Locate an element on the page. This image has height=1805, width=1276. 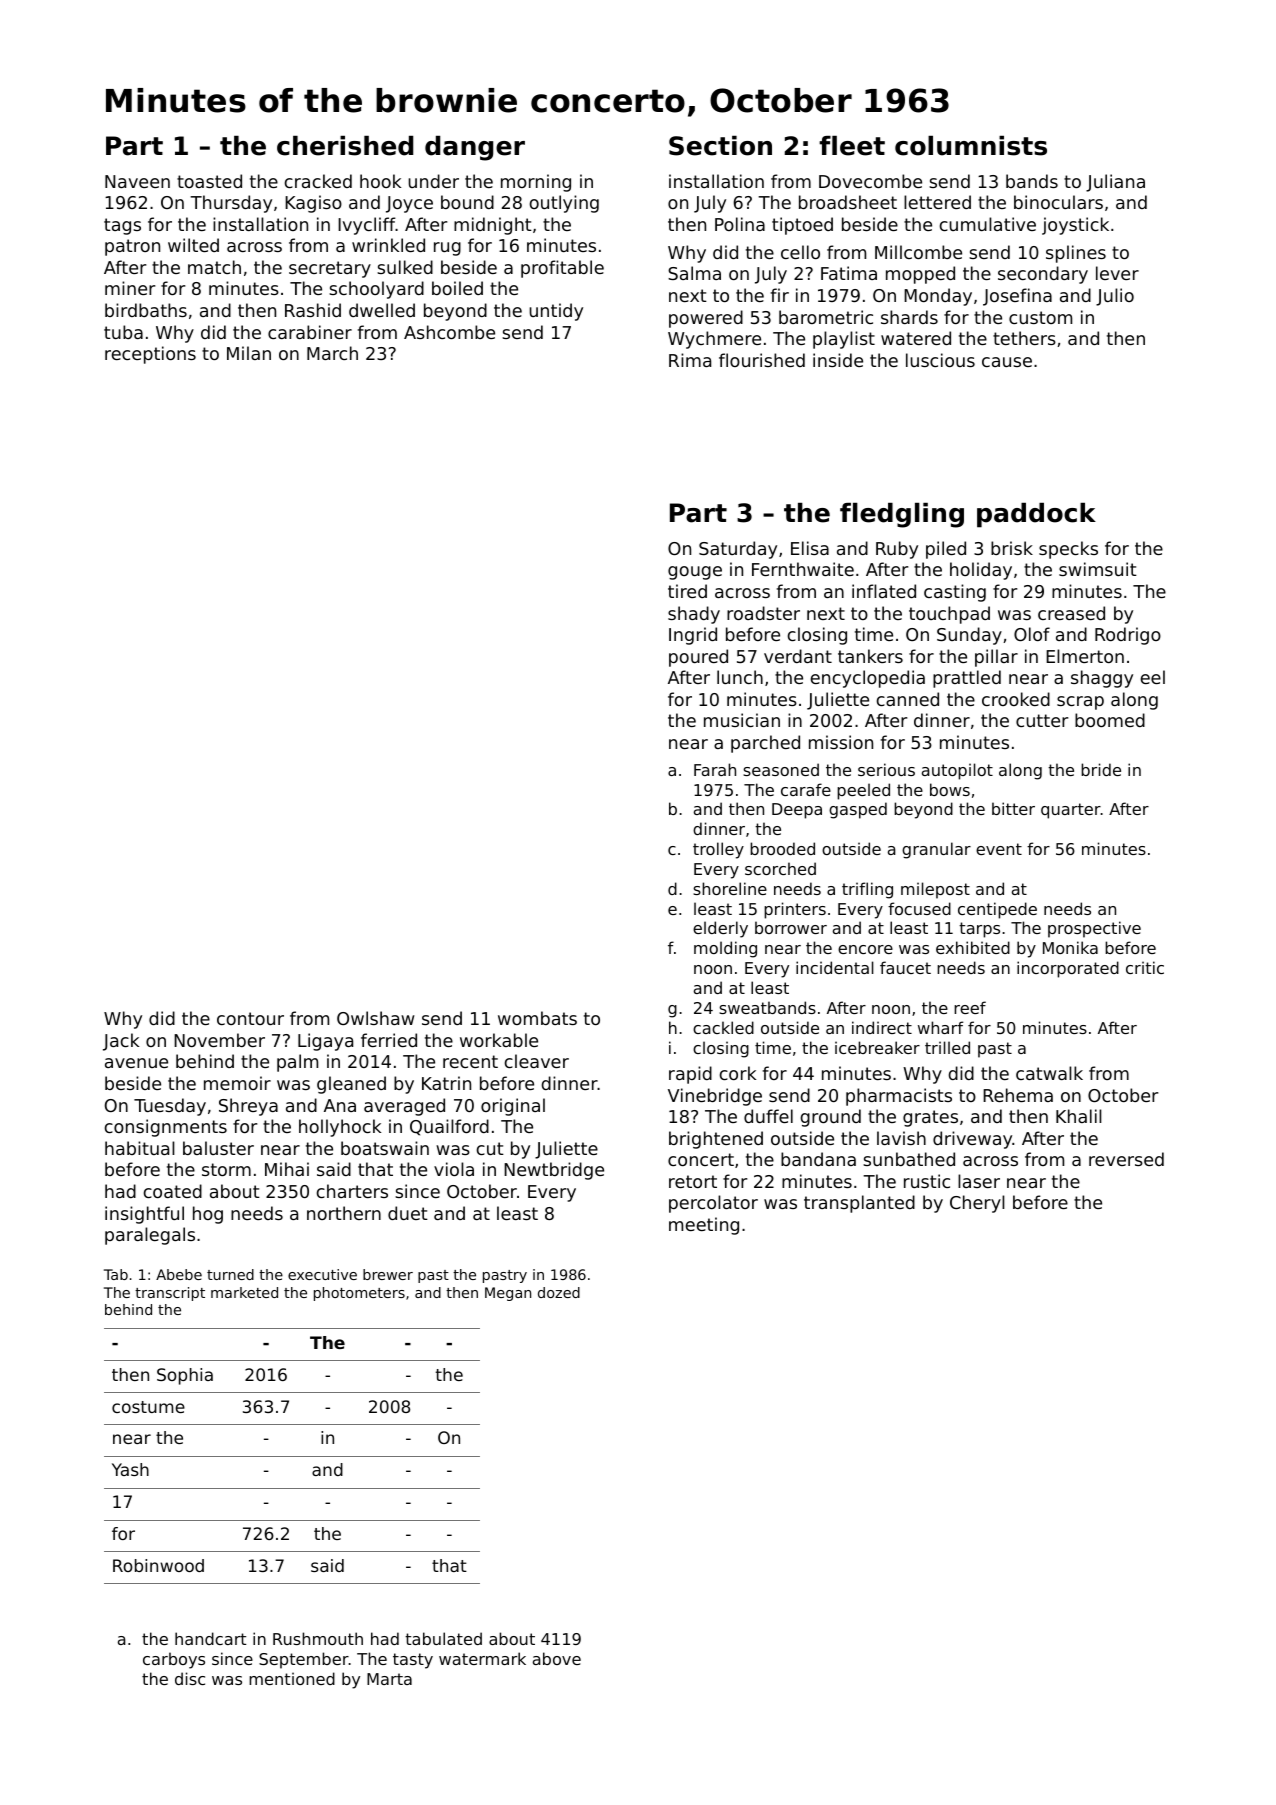
Juliana is located at coordinates (1115, 183).
